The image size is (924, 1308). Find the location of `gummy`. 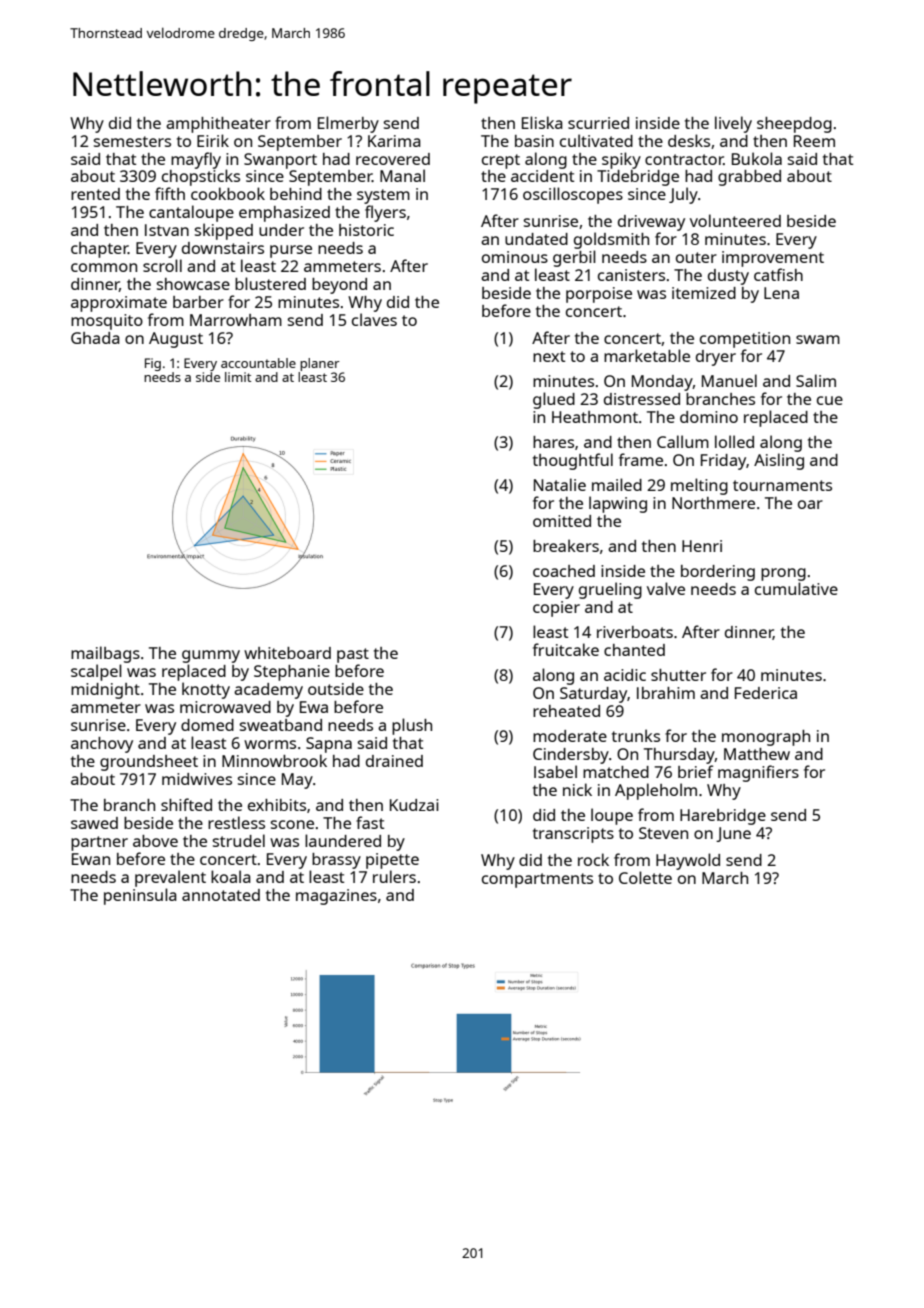

gummy is located at coordinates (211, 656).
